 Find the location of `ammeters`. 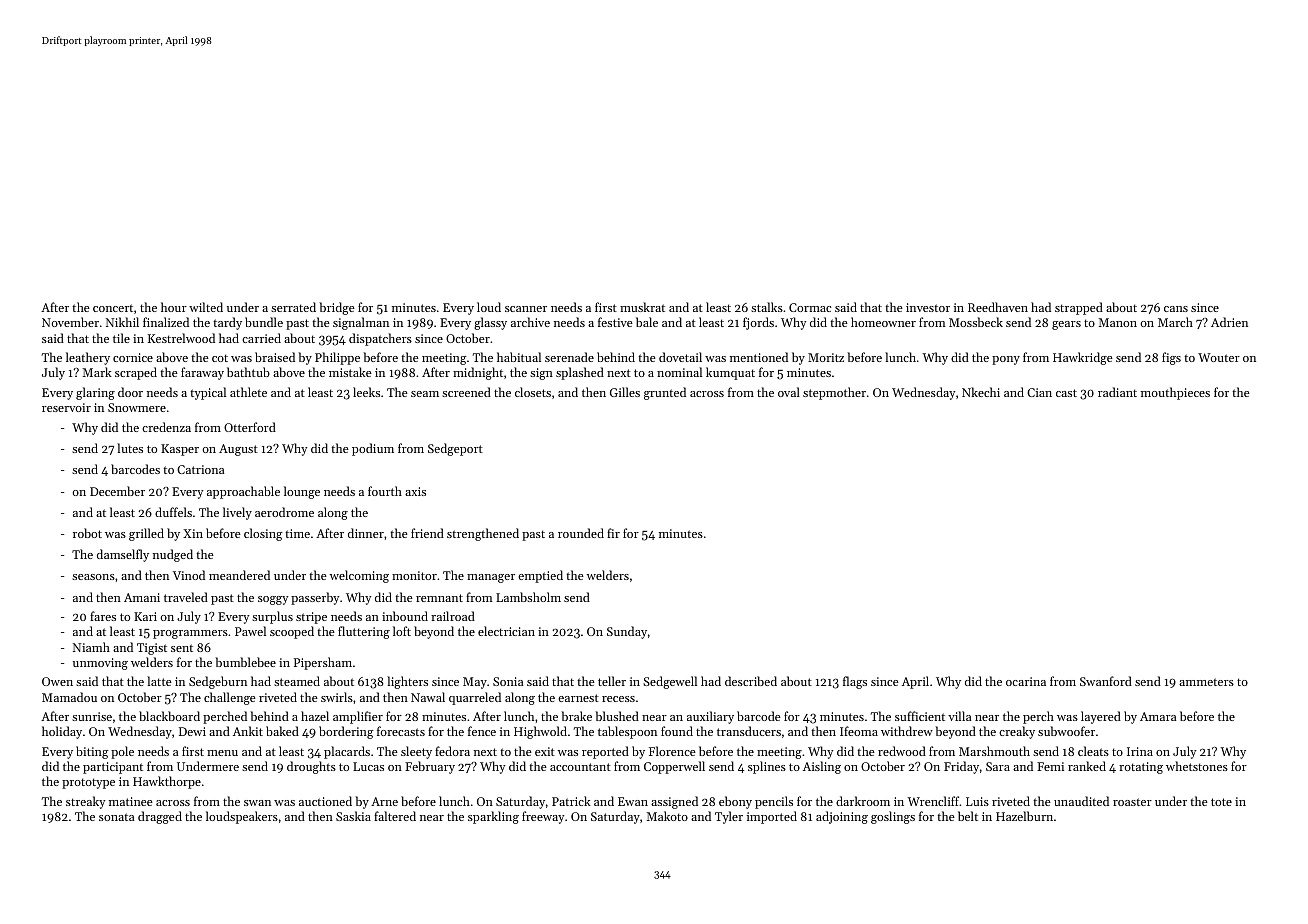

ammeters is located at coordinates (1206, 682).
